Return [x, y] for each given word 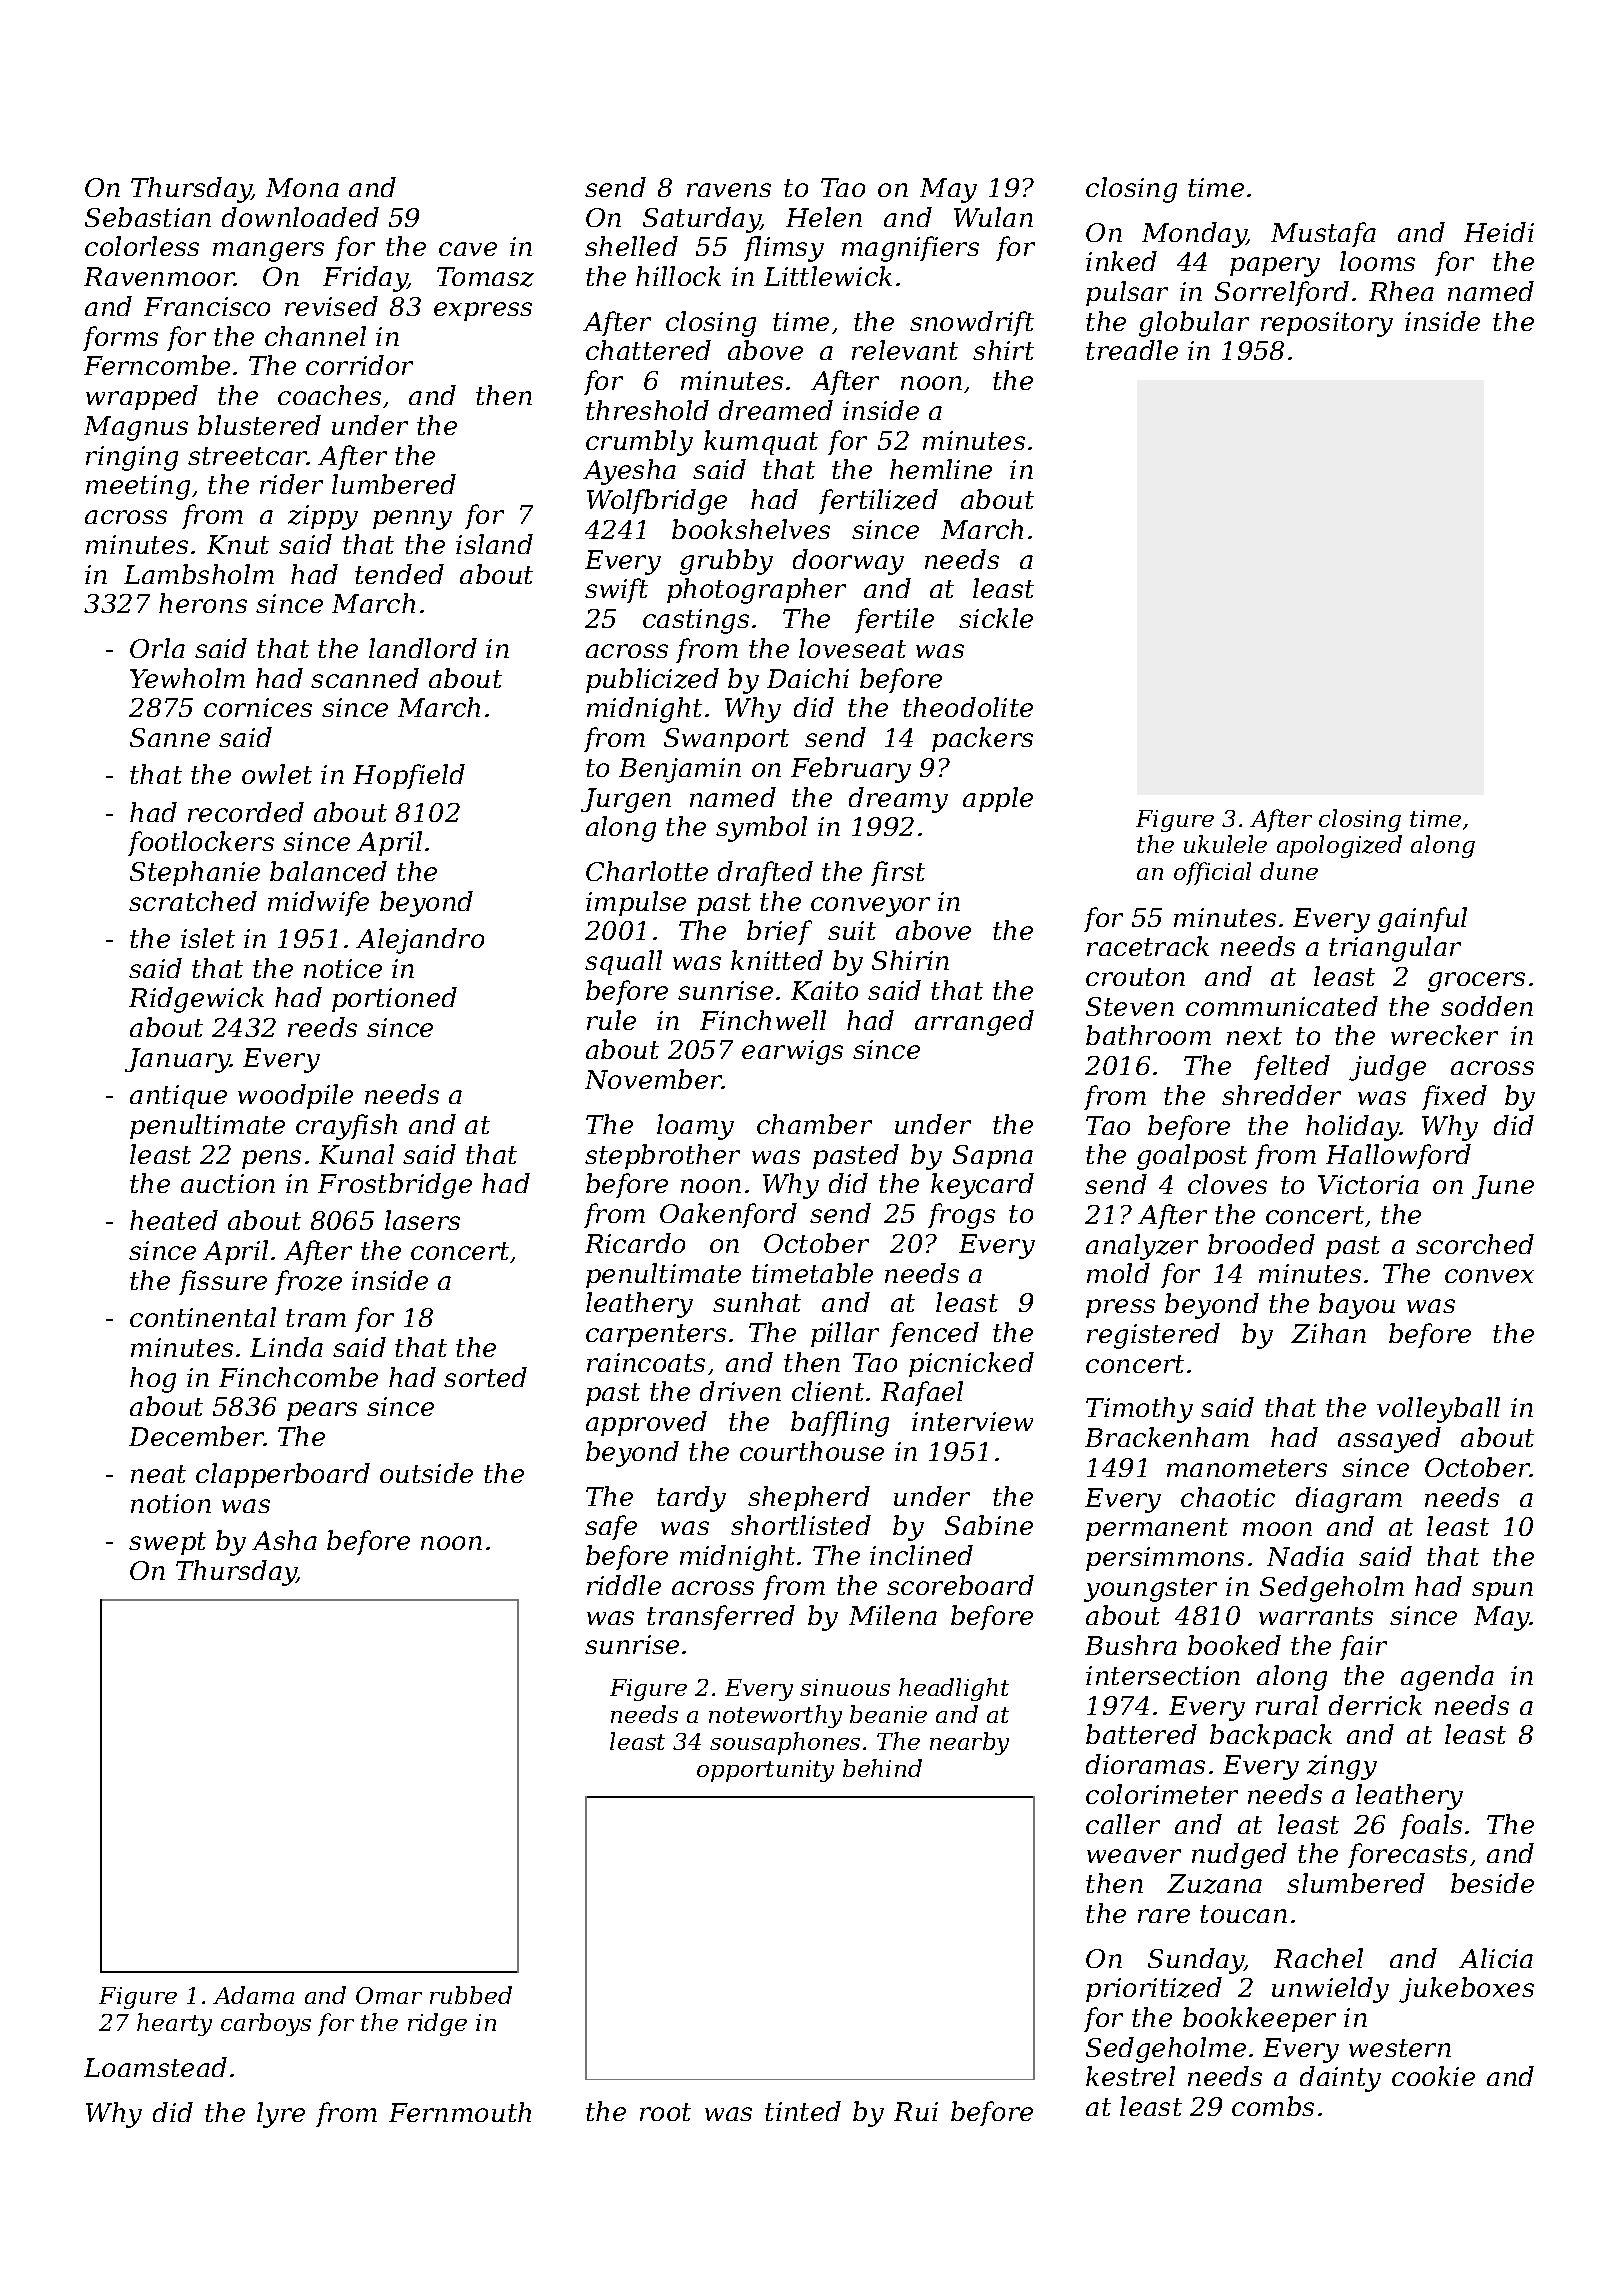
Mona [302, 187]
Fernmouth [460, 2112]
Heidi [1499, 232]
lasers [422, 1220]
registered [1153, 1336]
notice [343, 968]
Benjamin [680, 770]
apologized [1339, 846]
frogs [961, 1216]
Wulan [993, 217]
